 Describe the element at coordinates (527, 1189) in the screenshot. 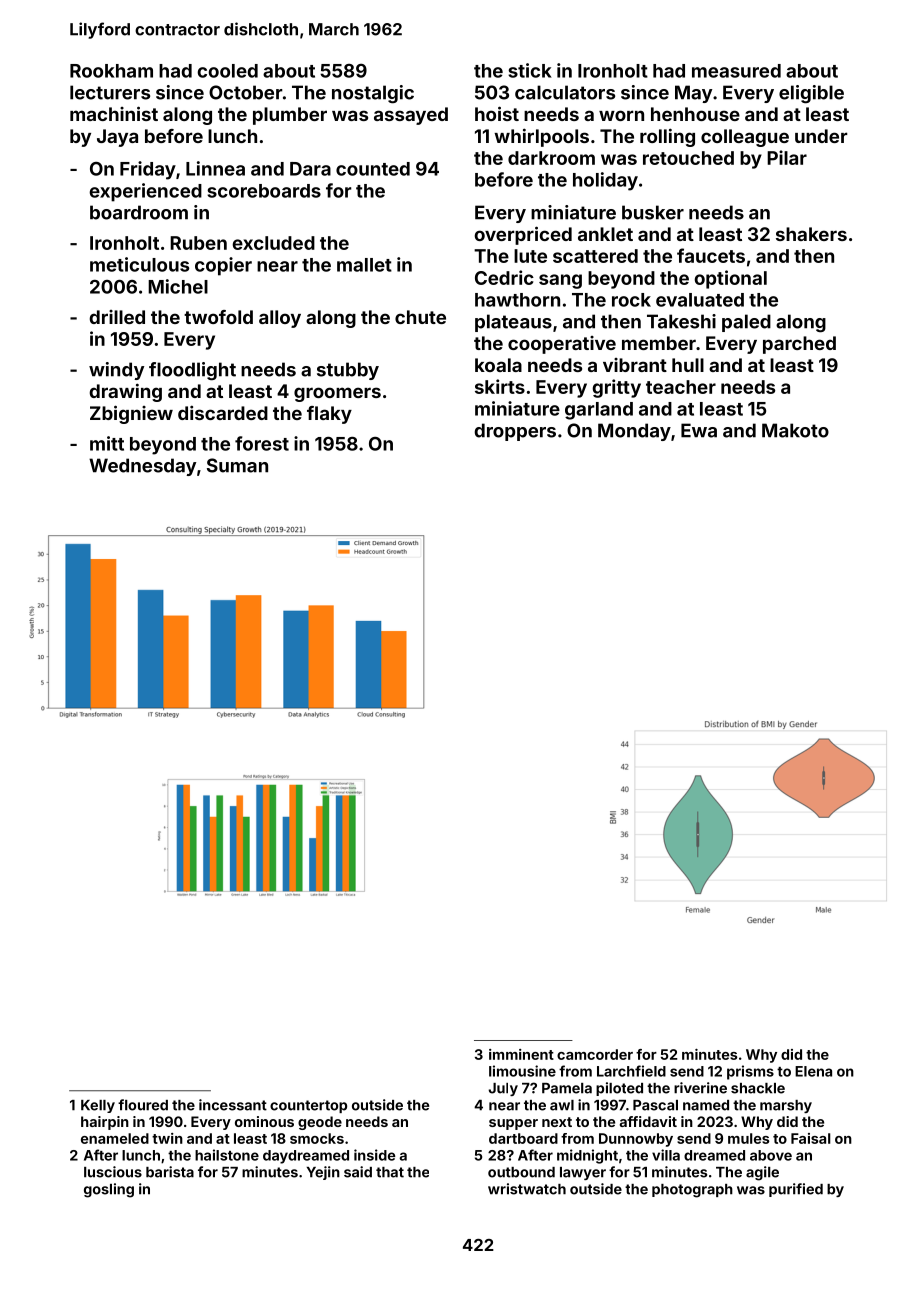

I see `wristwatch` at that location.
